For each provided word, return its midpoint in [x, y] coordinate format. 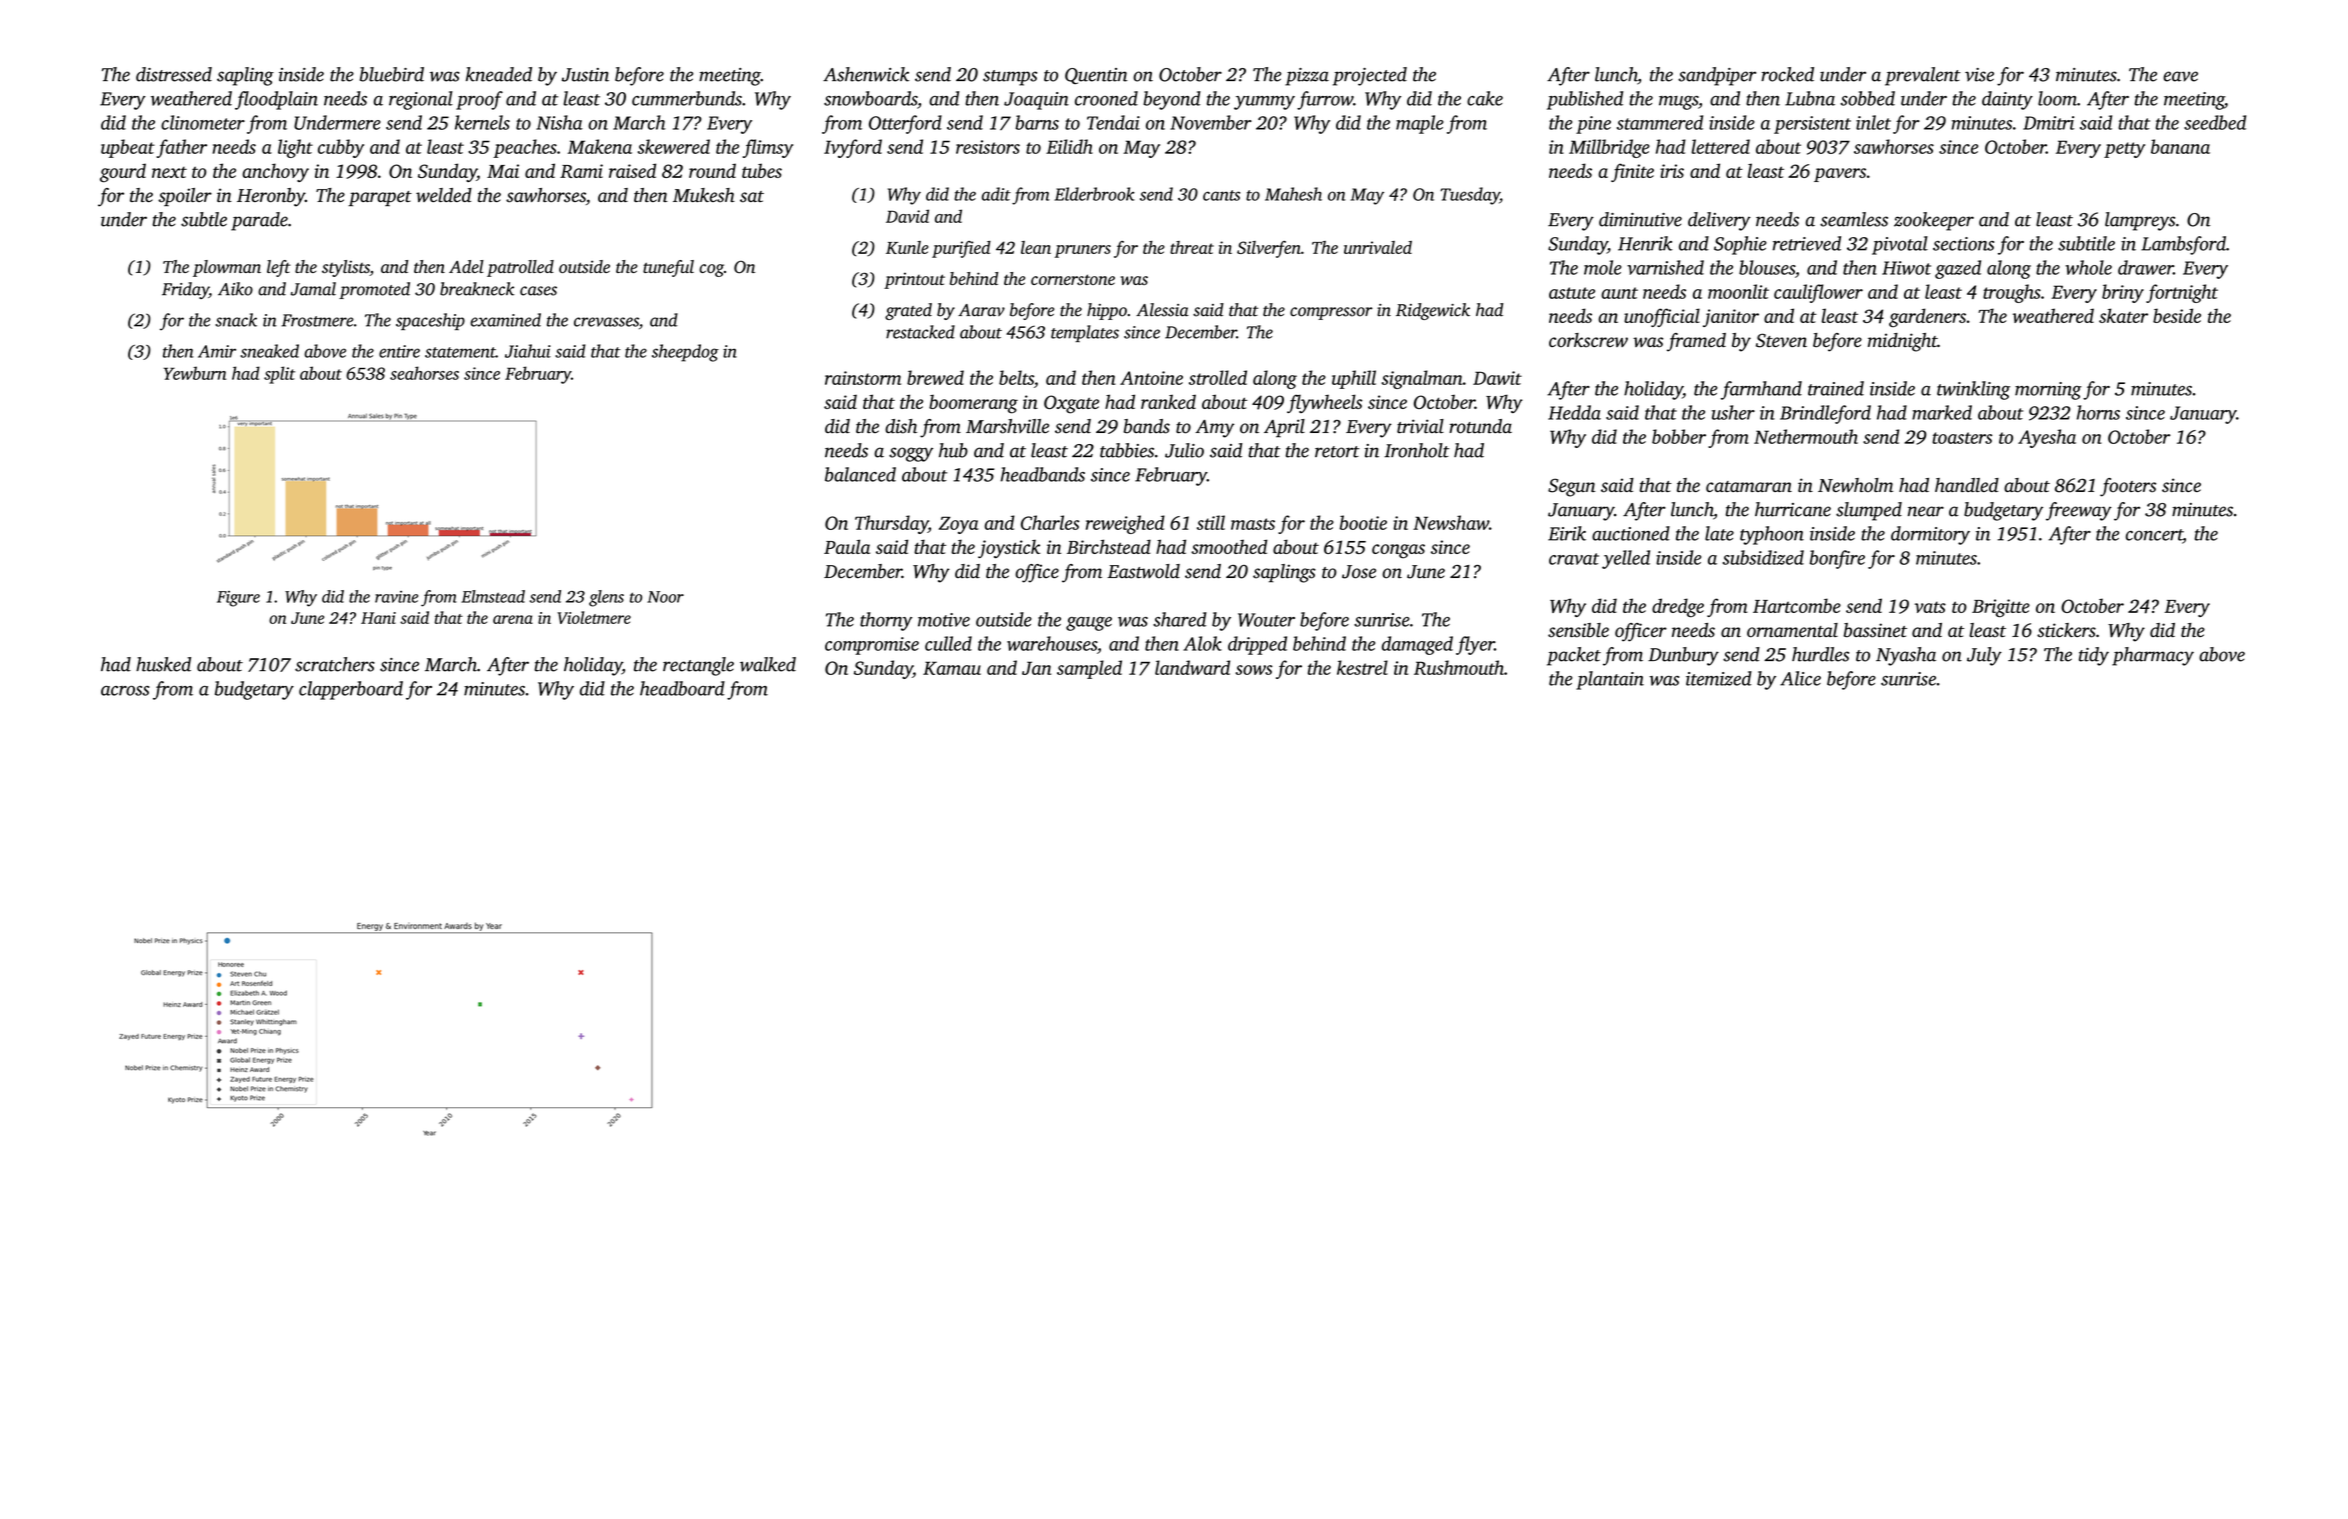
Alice [1800, 678]
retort [1337, 452]
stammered [1660, 122]
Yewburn [195, 373]
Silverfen [1269, 249]
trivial [1420, 426]
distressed [174, 74]
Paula [847, 546]
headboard [682, 688]
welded [444, 195]
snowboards [870, 98]
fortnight [2182, 293]
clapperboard [351, 690]
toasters [1962, 438]
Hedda [1574, 412]
